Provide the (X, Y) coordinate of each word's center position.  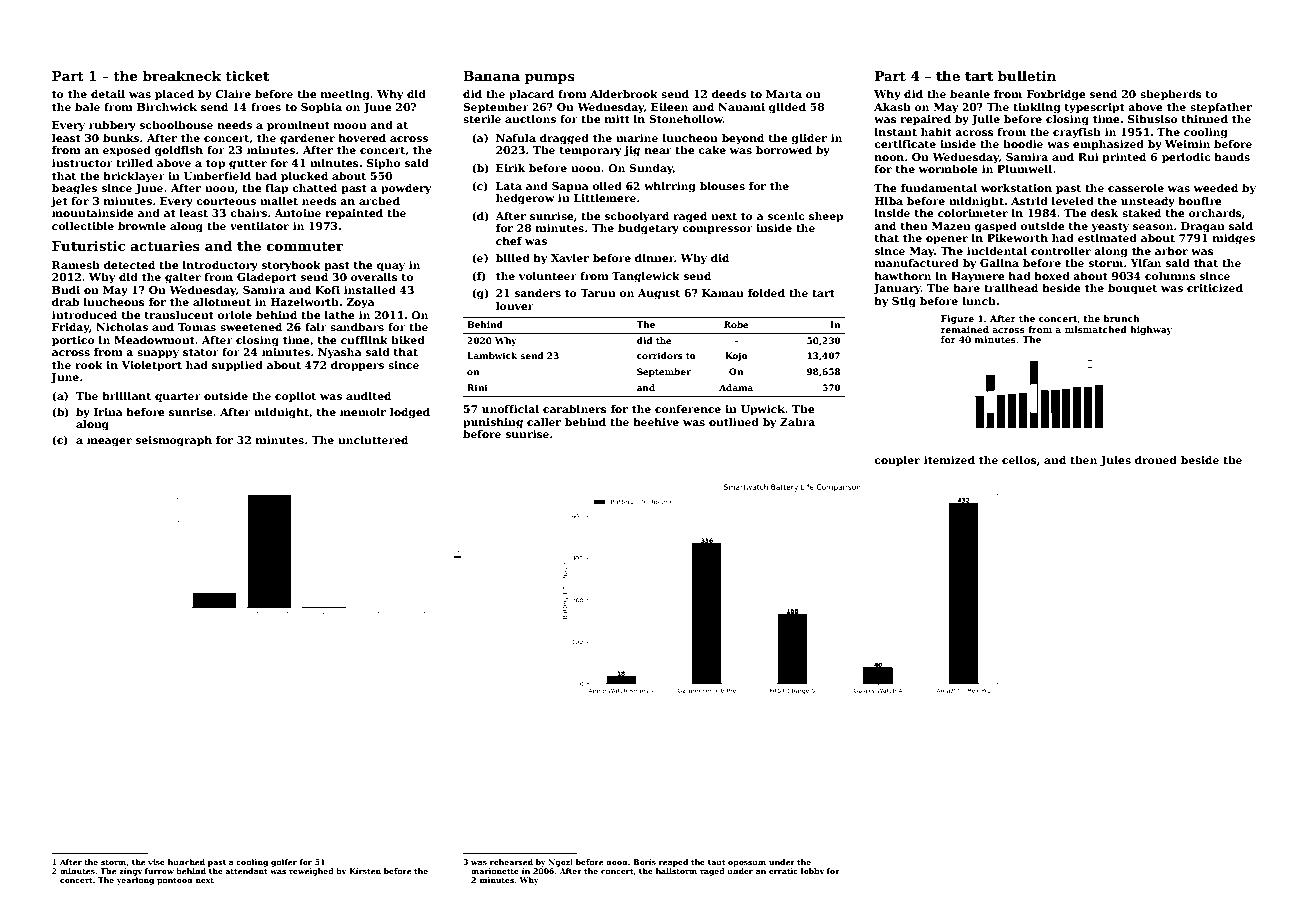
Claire (233, 94)
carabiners (575, 409)
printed (1124, 158)
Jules (1115, 461)
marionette (495, 871)
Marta (784, 94)
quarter (178, 397)
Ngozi (561, 863)
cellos (1019, 460)
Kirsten (365, 871)
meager (109, 442)
